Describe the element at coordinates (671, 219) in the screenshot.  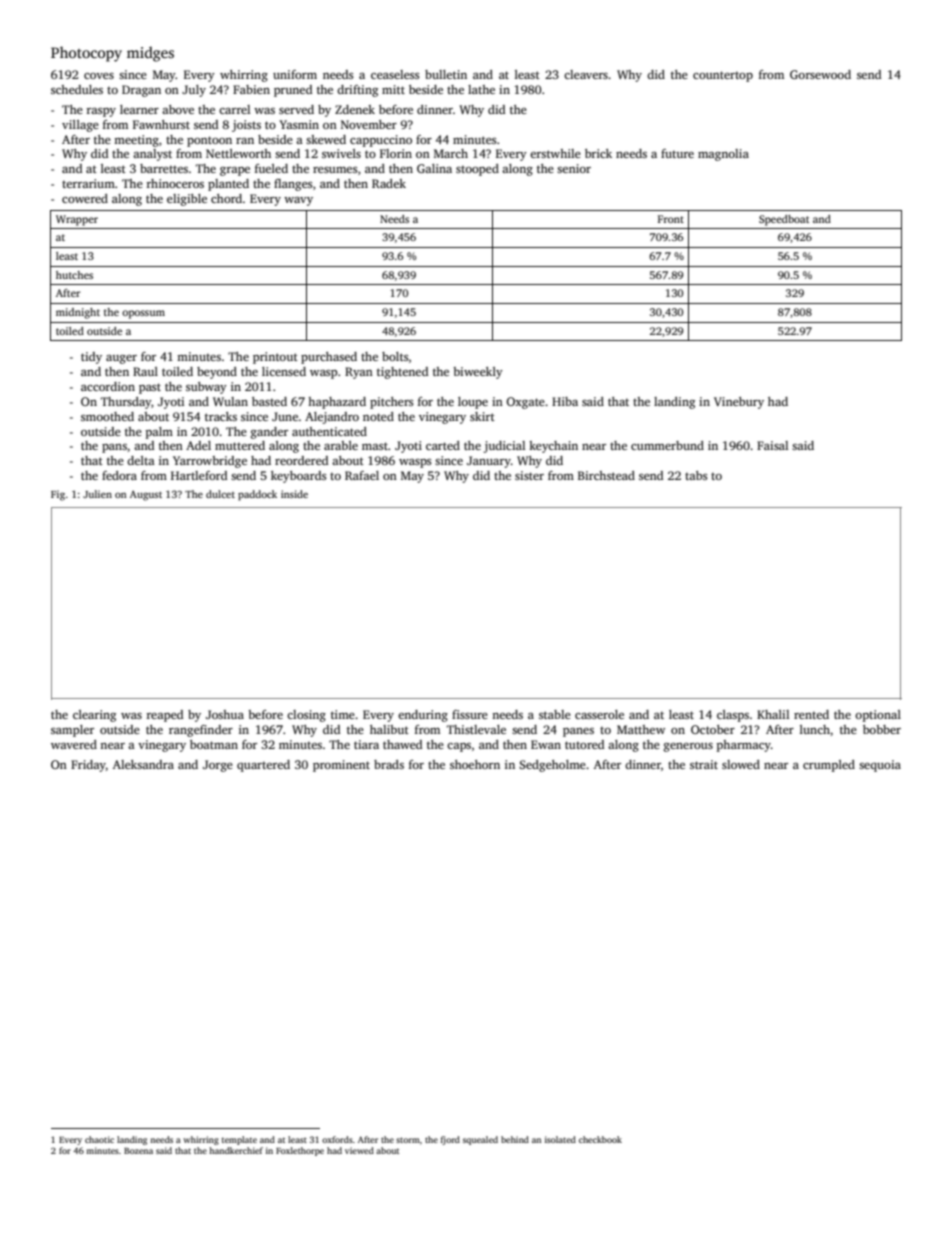
I see `Front` at that location.
